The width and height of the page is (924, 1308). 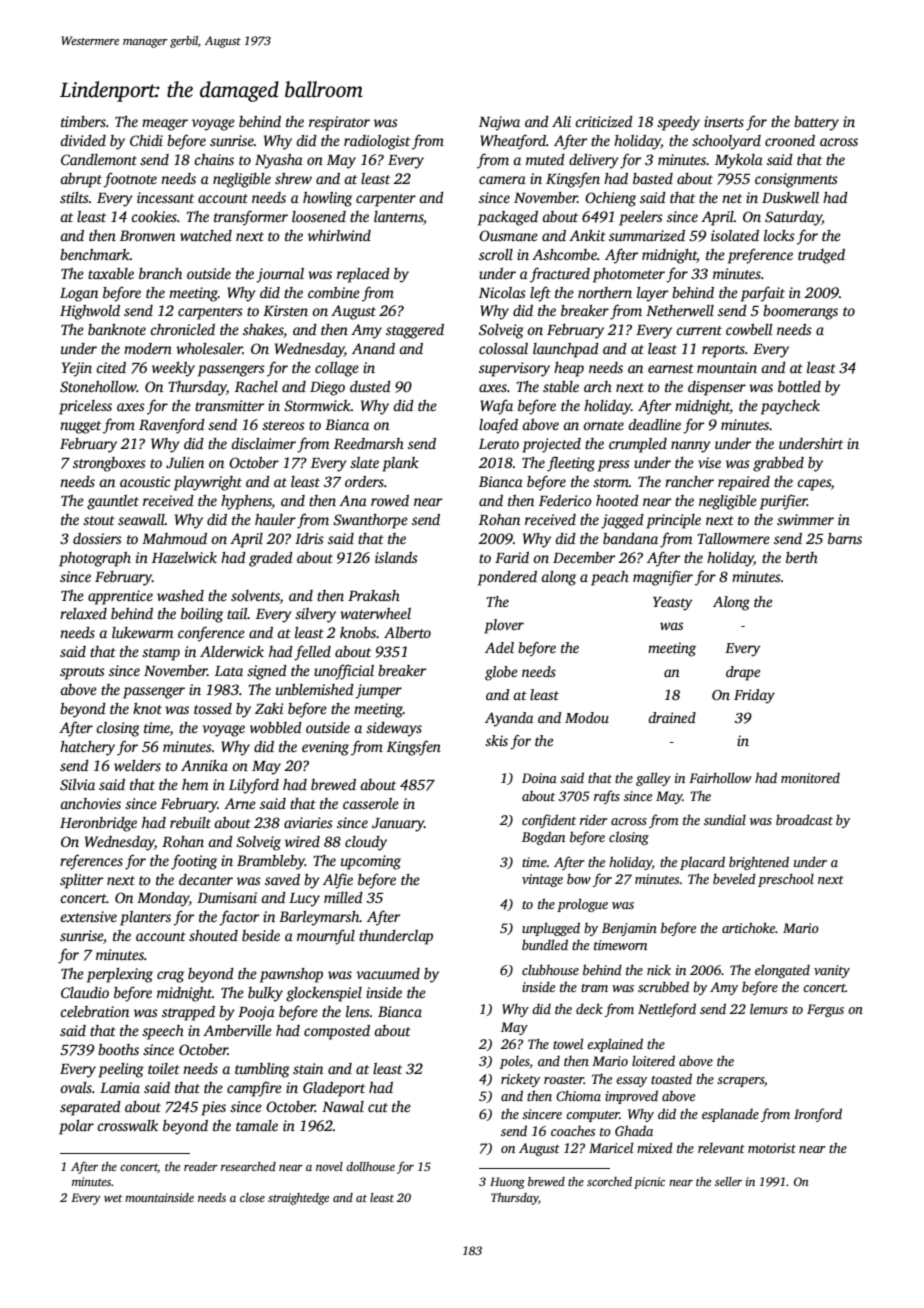 I want to click on tamale, so click(x=257, y=1125).
